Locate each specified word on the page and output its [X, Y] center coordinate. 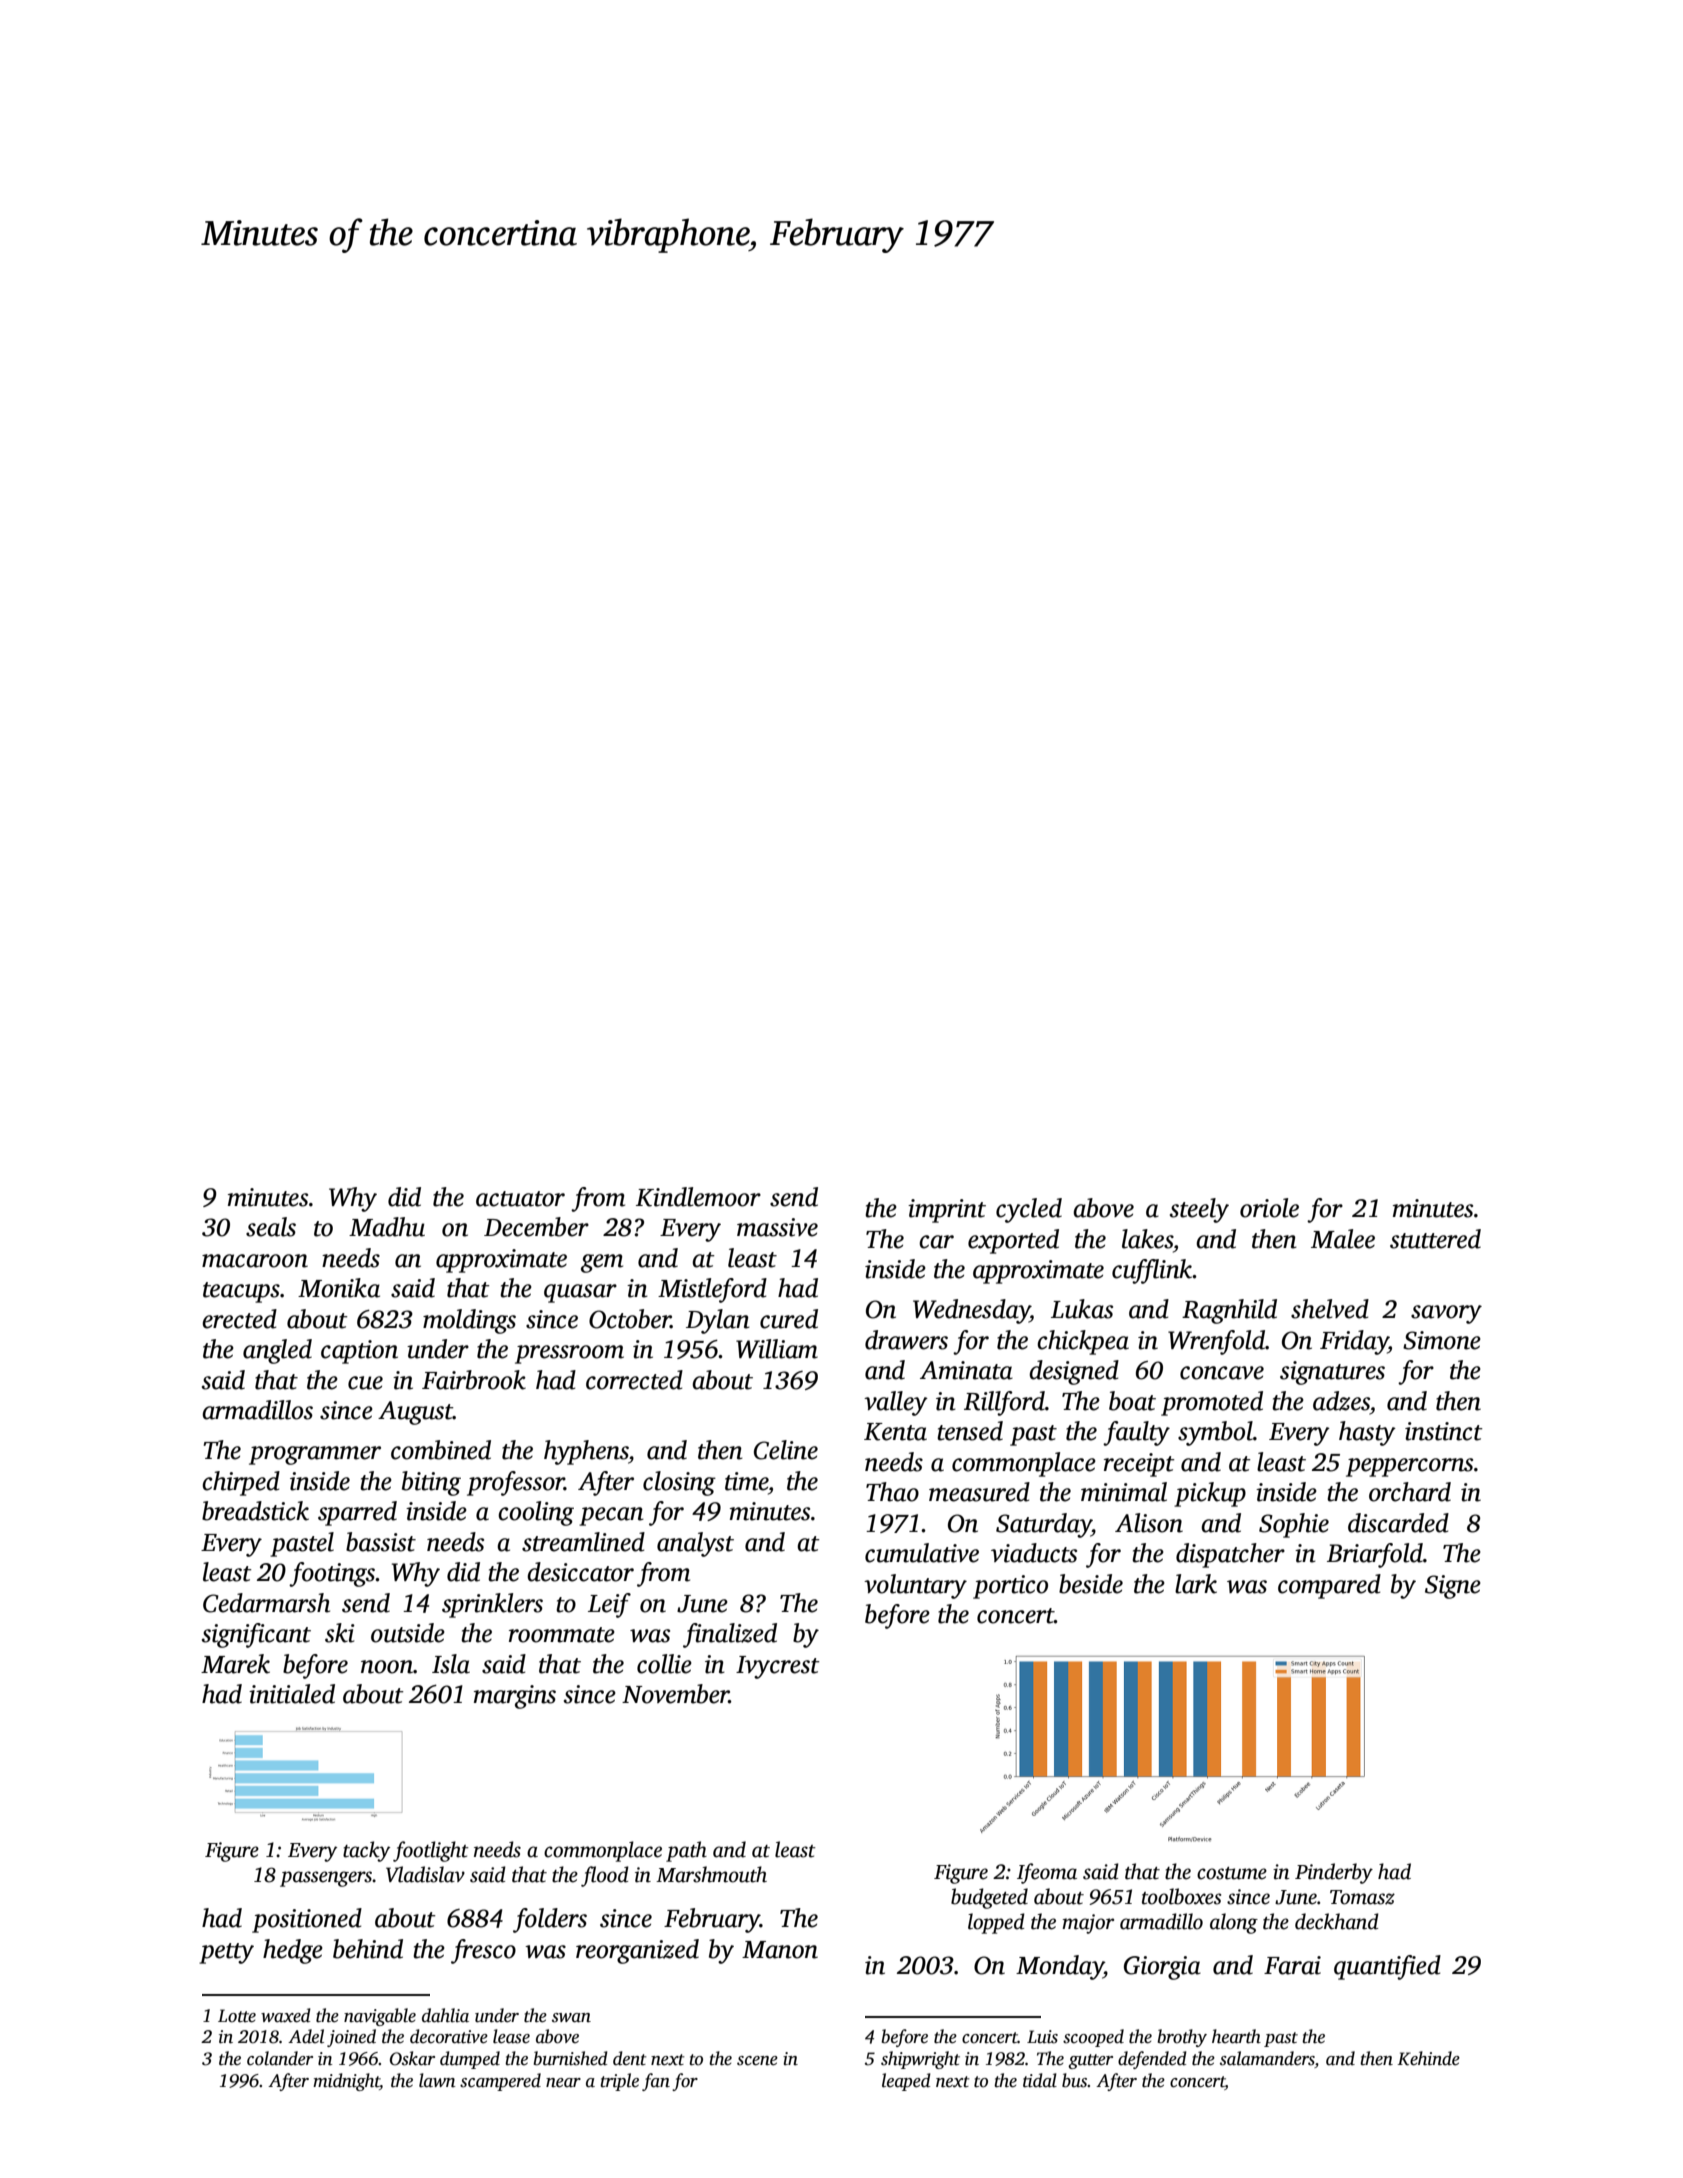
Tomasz [1362, 1897]
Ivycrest [778, 1667]
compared [1329, 1586]
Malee [1343, 1239]
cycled [1029, 1210]
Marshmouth [711, 1874]
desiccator [580, 1572]
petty [226, 1953]
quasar [580, 1293]
